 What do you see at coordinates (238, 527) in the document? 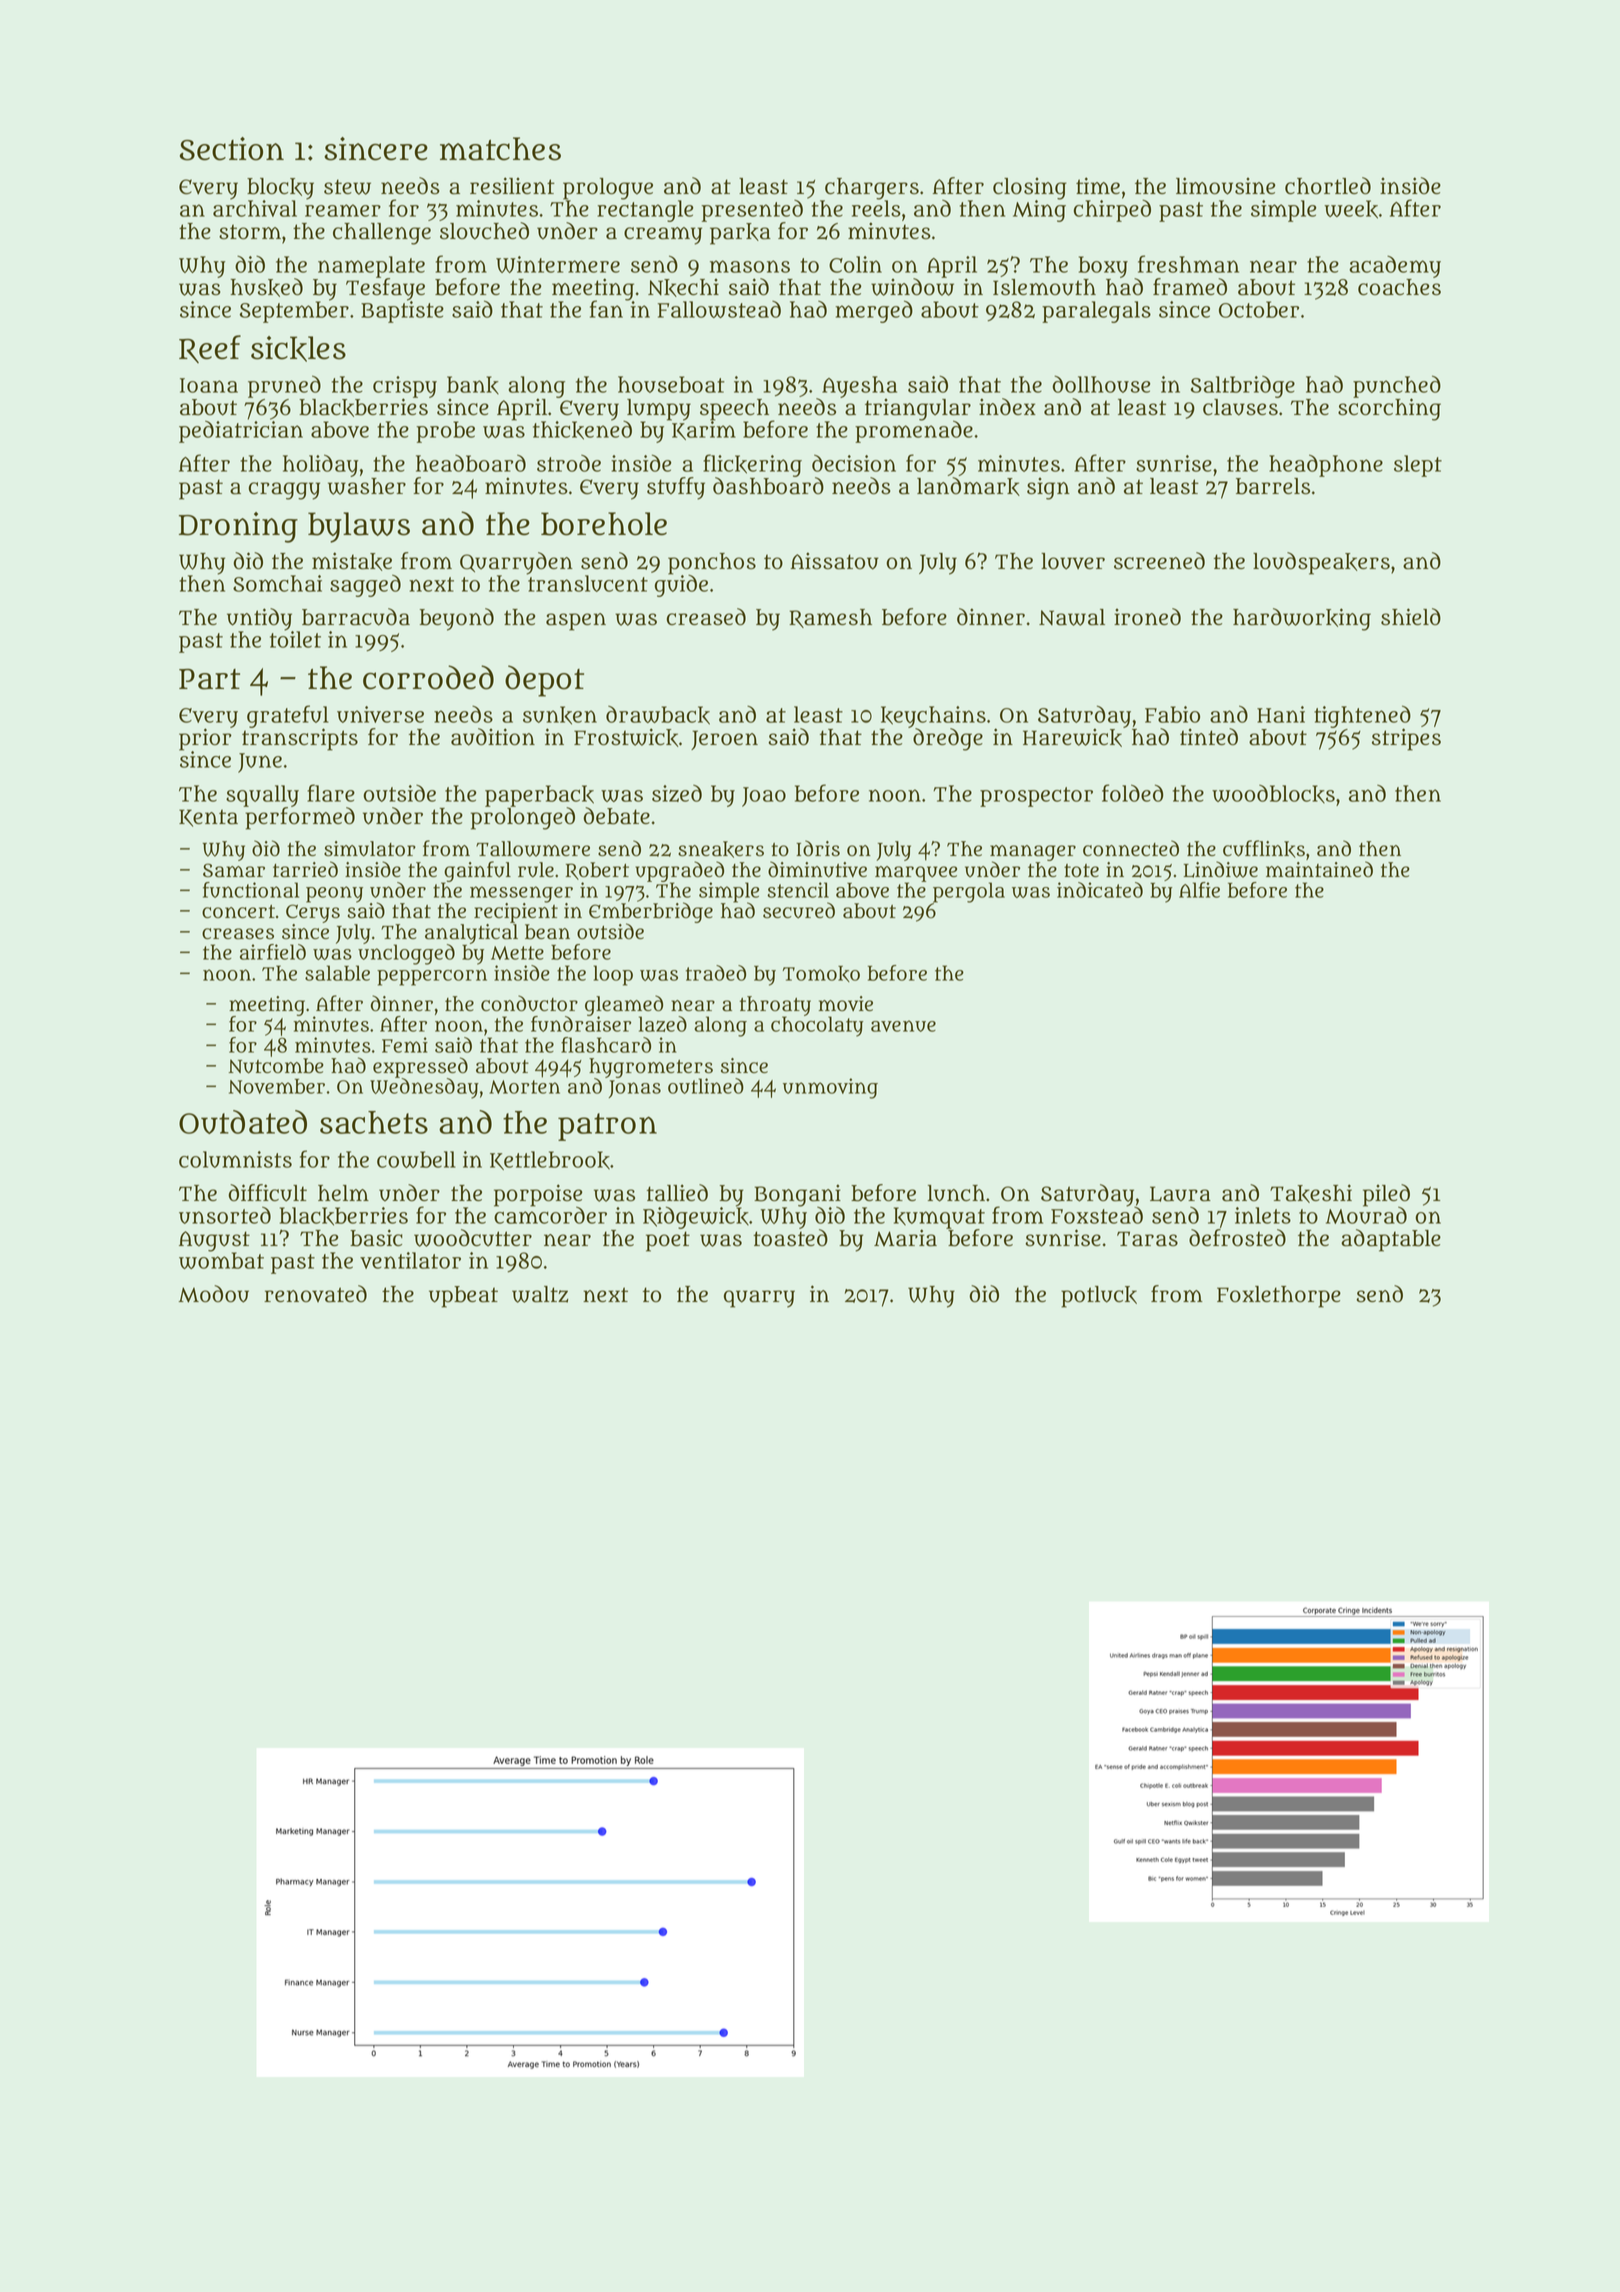
I see `Droning` at bounding box center [238, 527].
